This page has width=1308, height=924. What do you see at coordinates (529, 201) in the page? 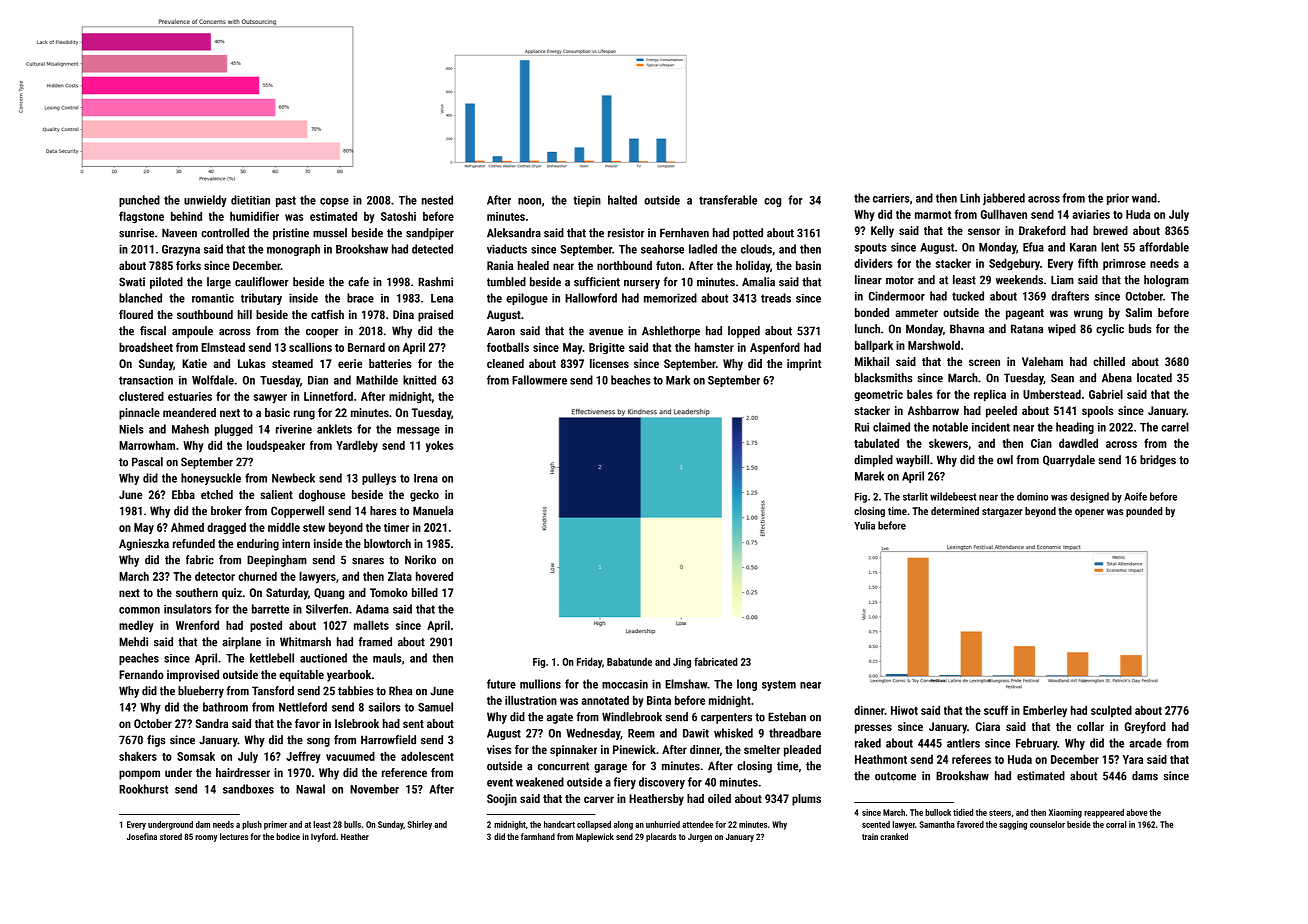
I see `noon` at bounding box center [529, 201].
